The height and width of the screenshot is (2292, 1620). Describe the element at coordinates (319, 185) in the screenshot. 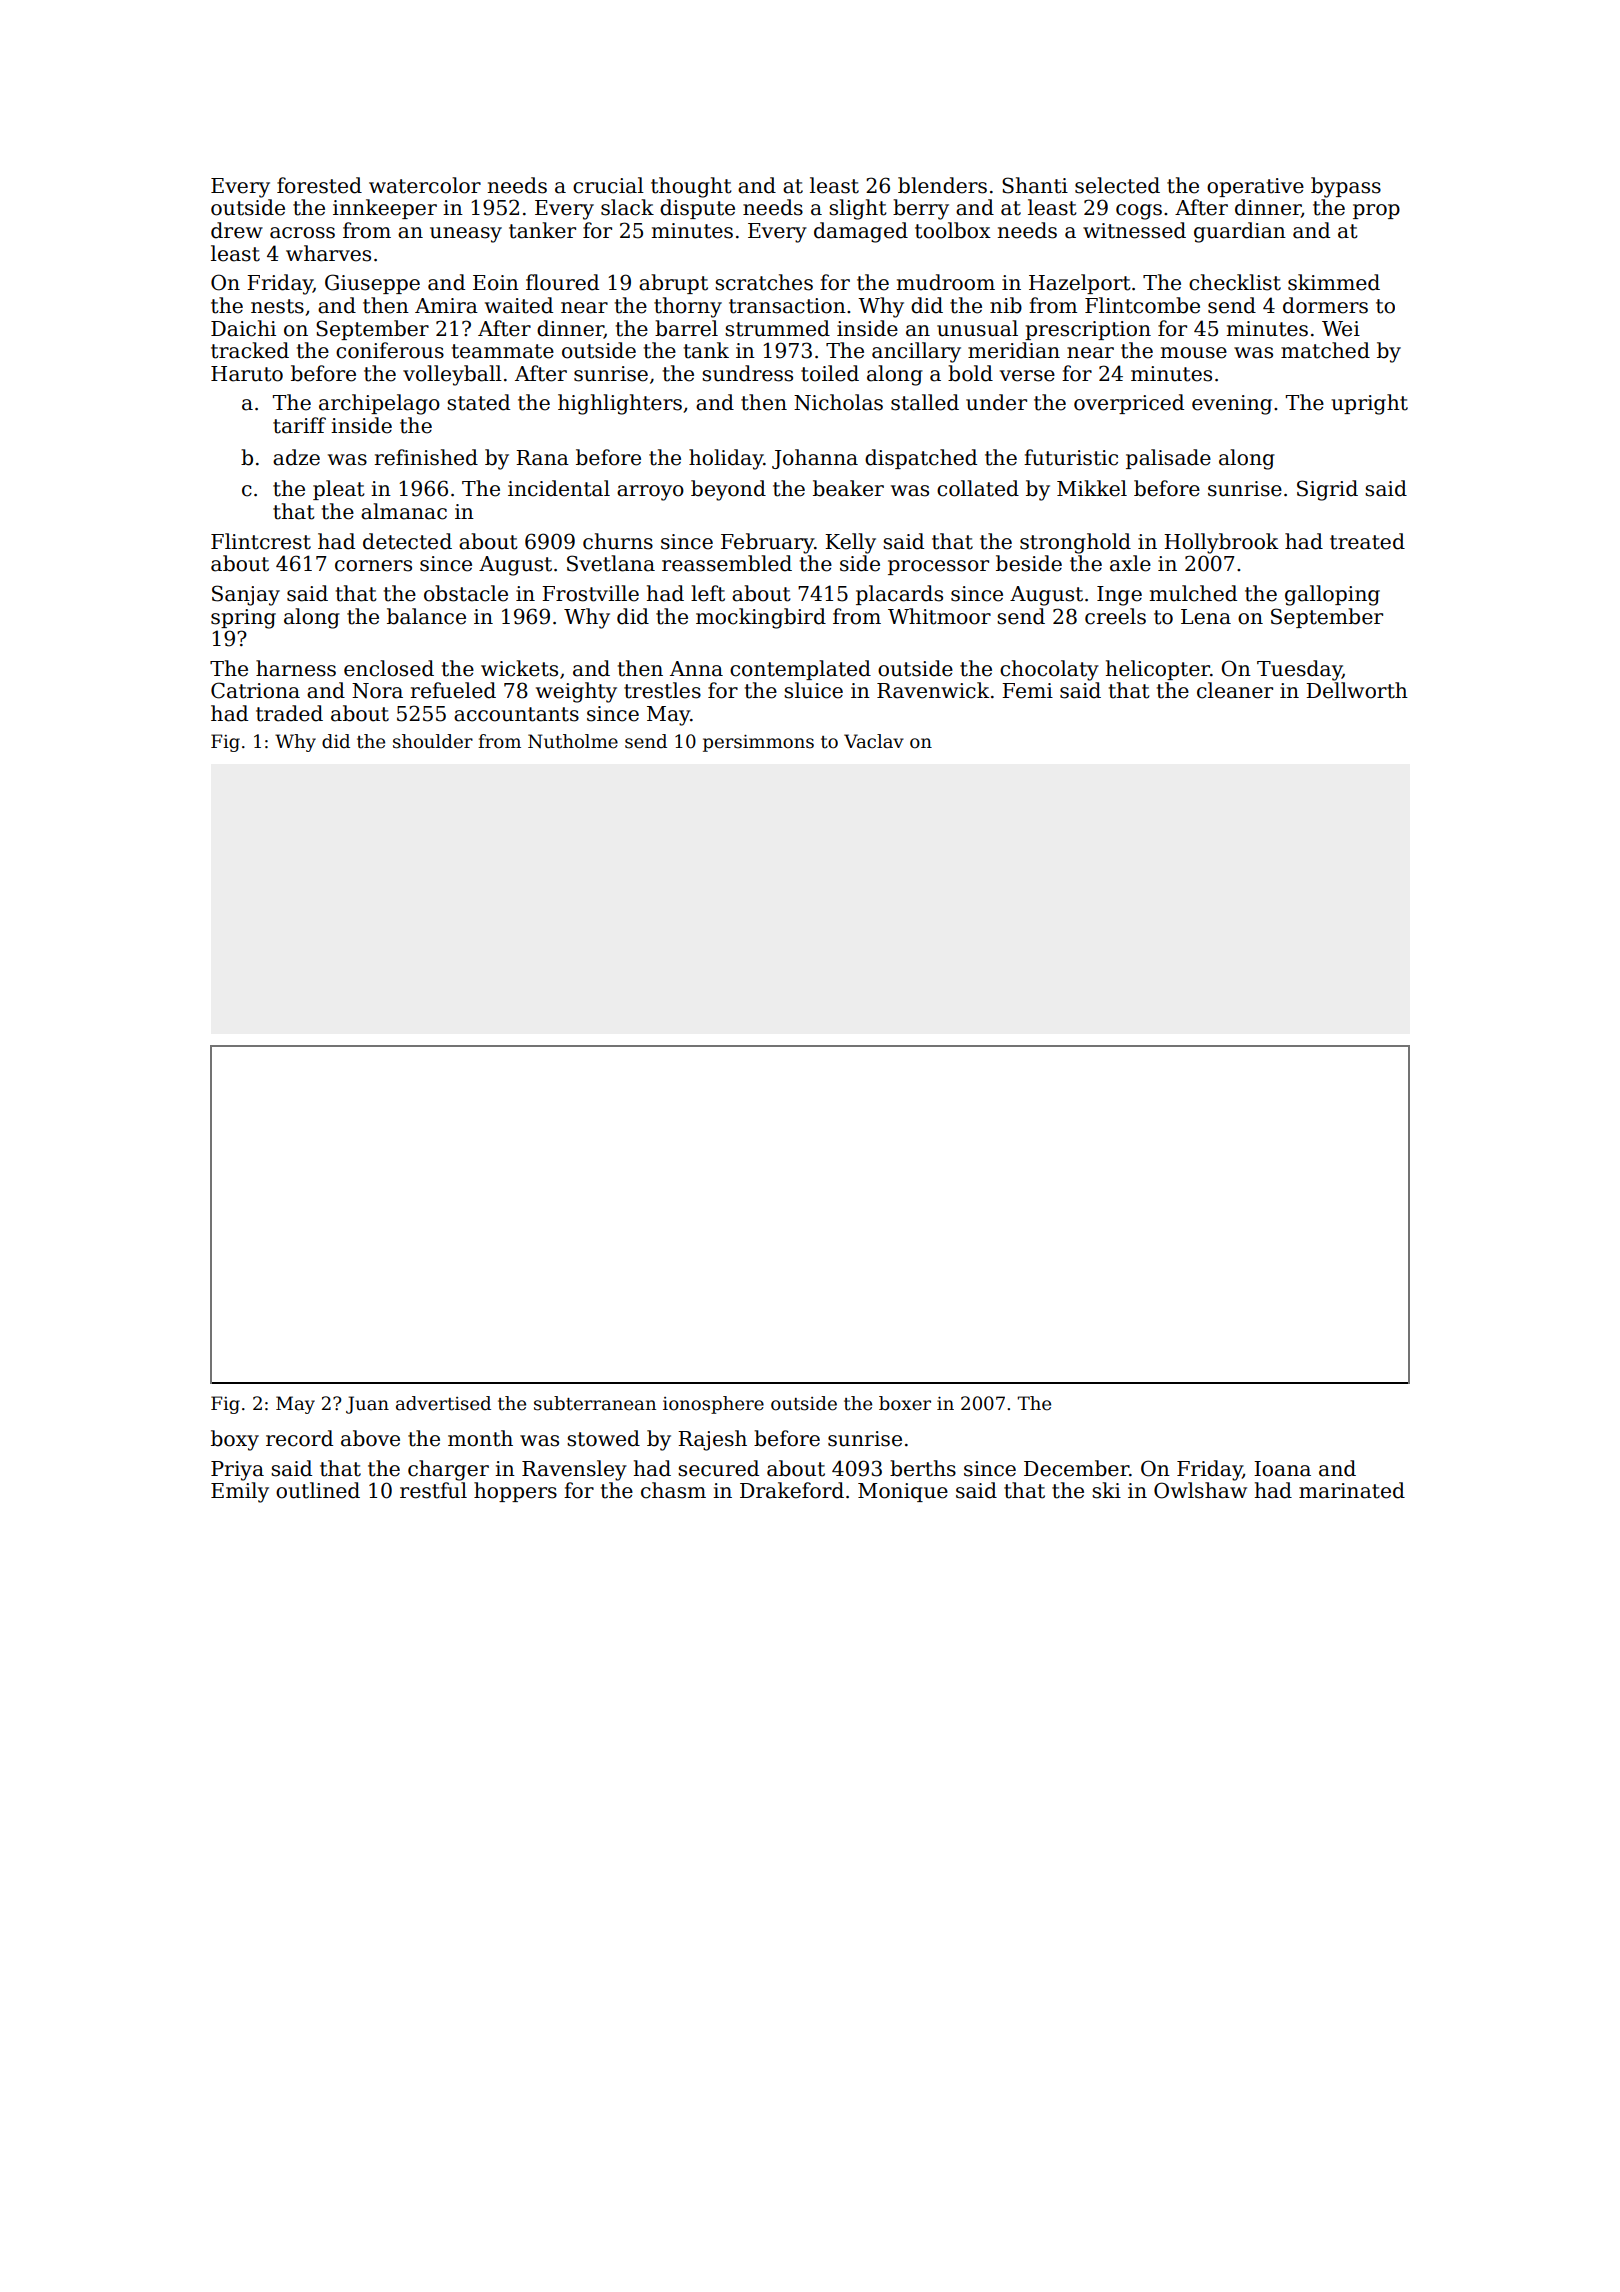

I see `forested` at that location.
